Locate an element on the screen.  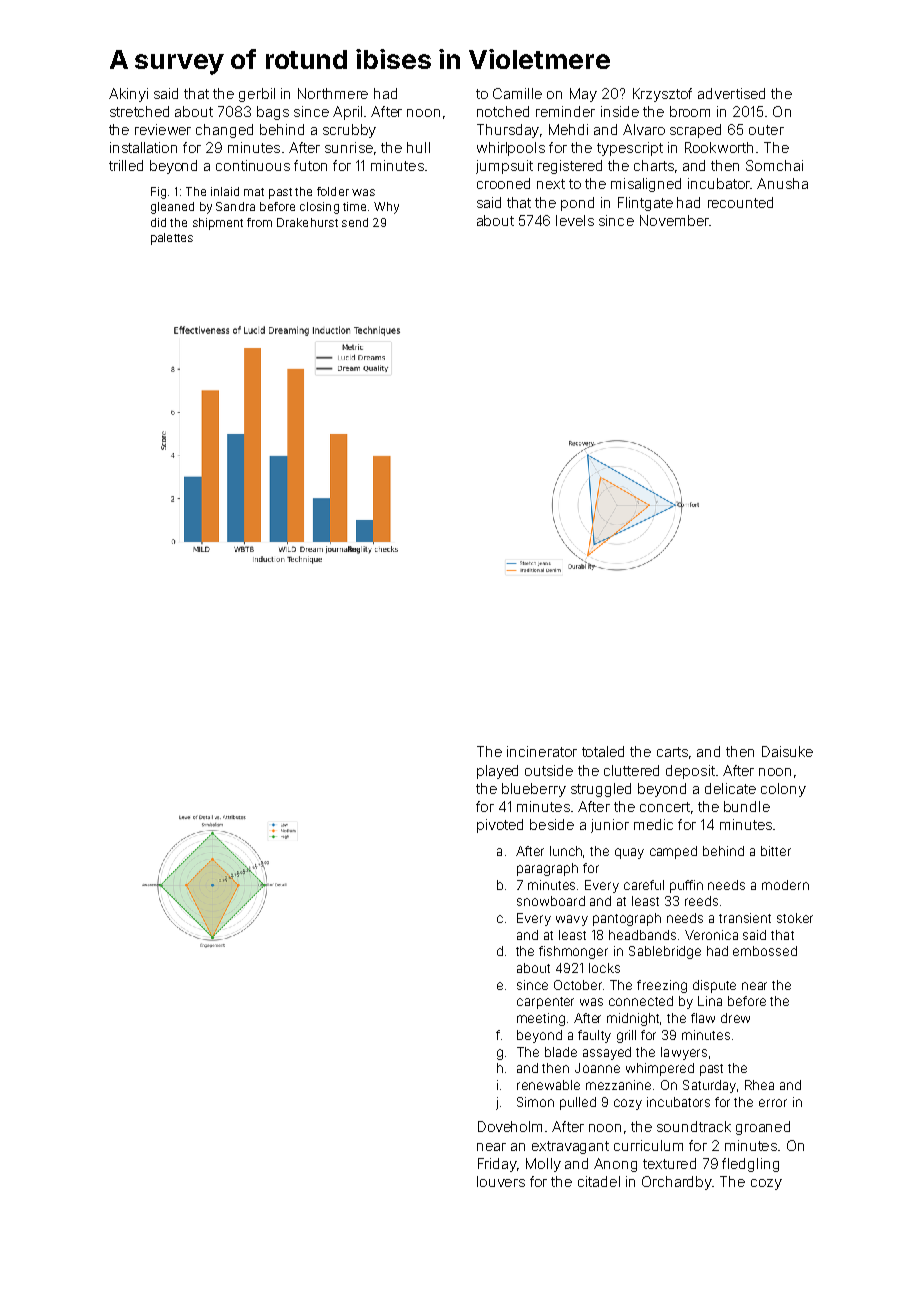
time is located at coordinates (354, 206).
